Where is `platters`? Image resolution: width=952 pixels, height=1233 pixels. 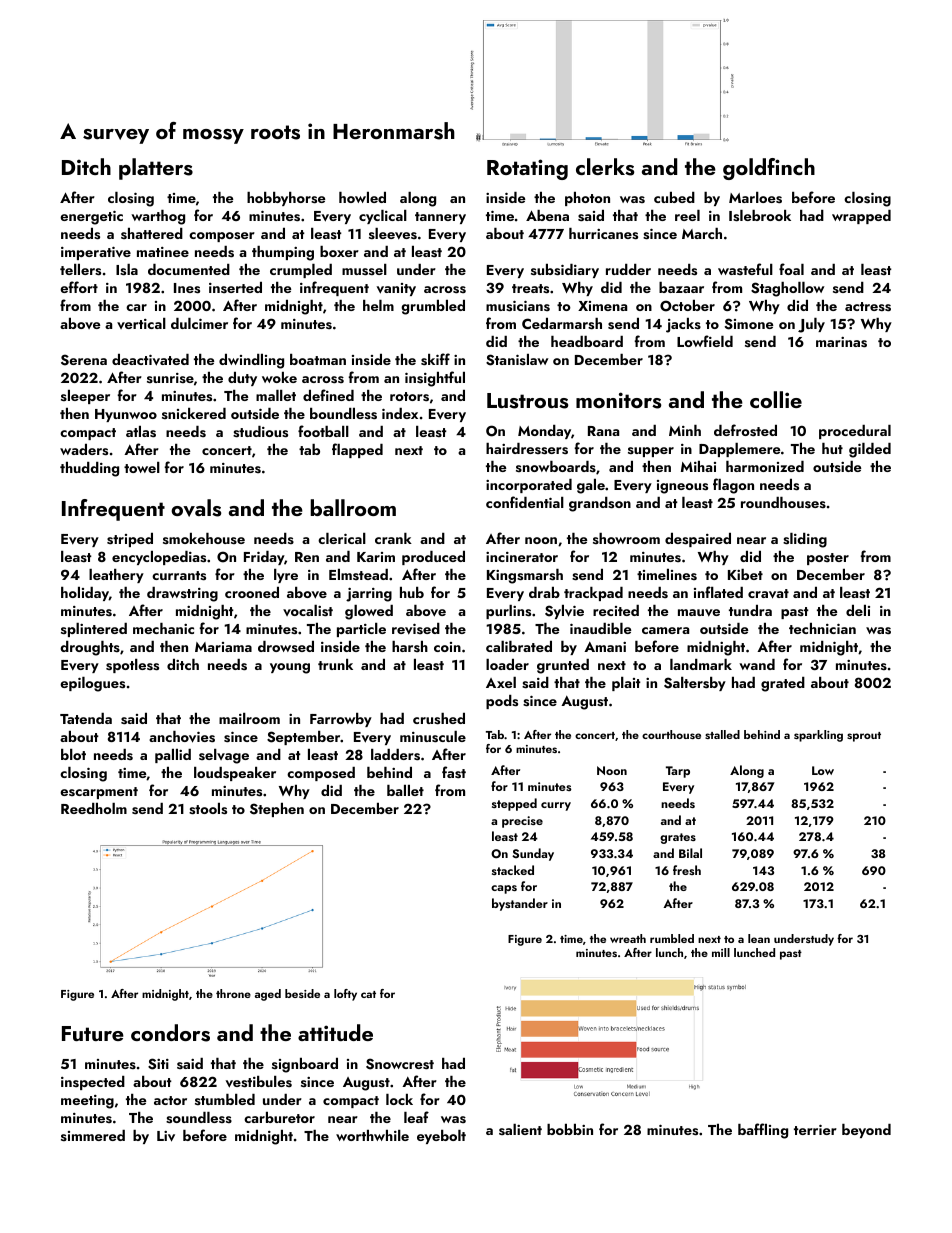 platters is located at coordinates (156, 169).
